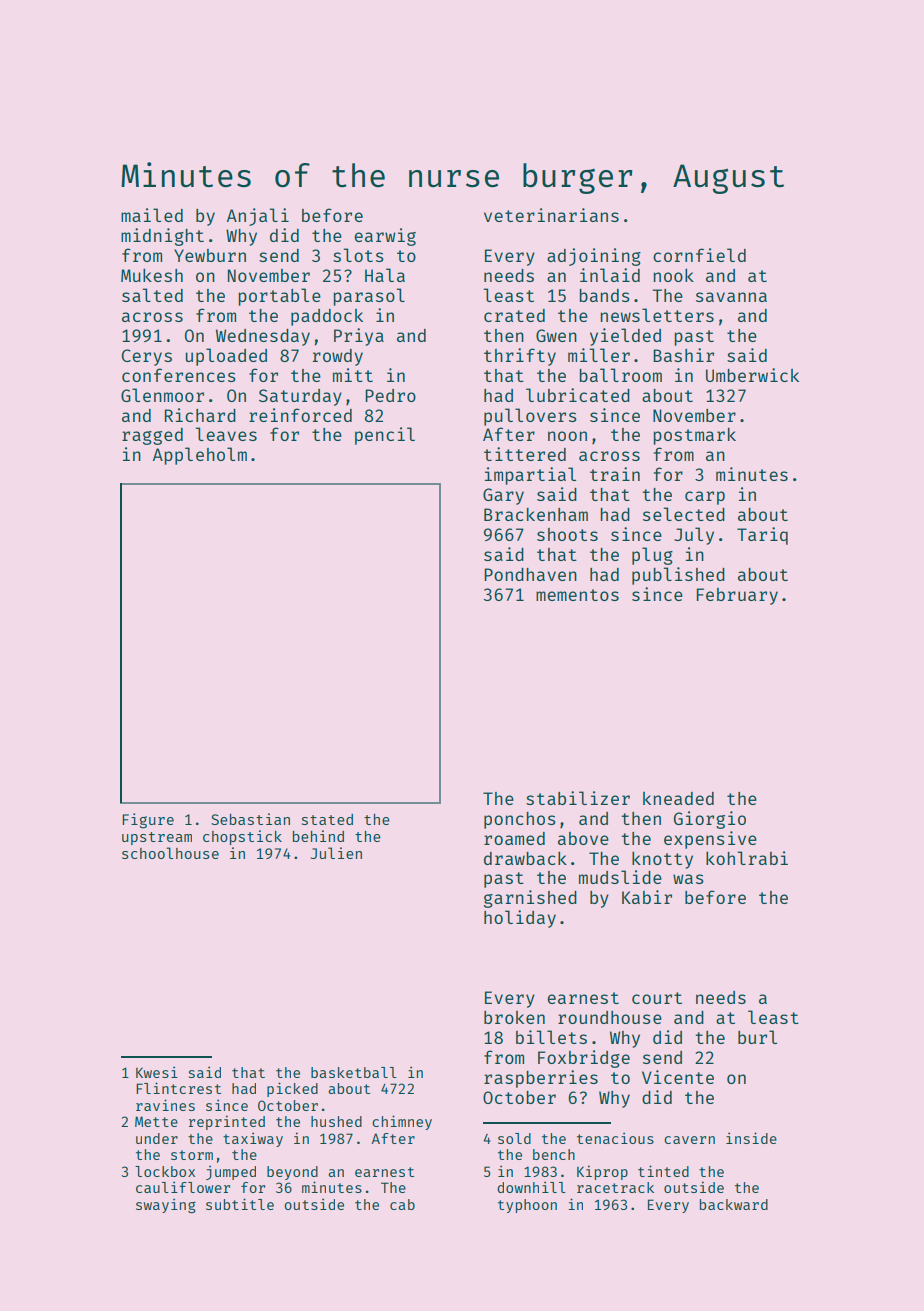  I want to click on cornfield, so click(699, 255).
